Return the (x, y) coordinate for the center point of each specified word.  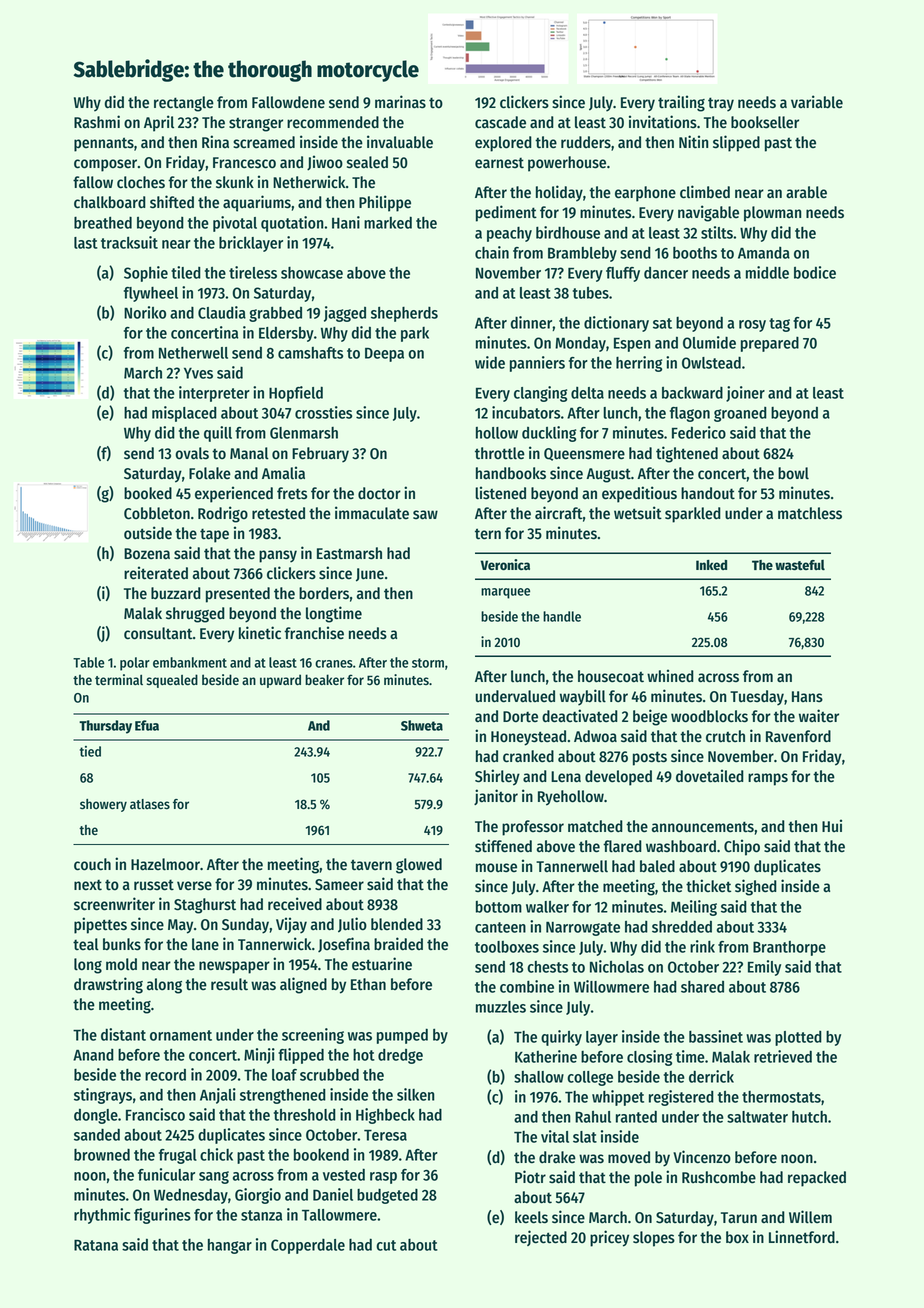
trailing (681, 103)
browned (102, 1154)
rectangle (184, 104)
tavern (371, 865)
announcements (703, 827)
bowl (793, 473)
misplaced (184, 414)
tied (90, 751)
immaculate (372, 513)
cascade (500, 122)
